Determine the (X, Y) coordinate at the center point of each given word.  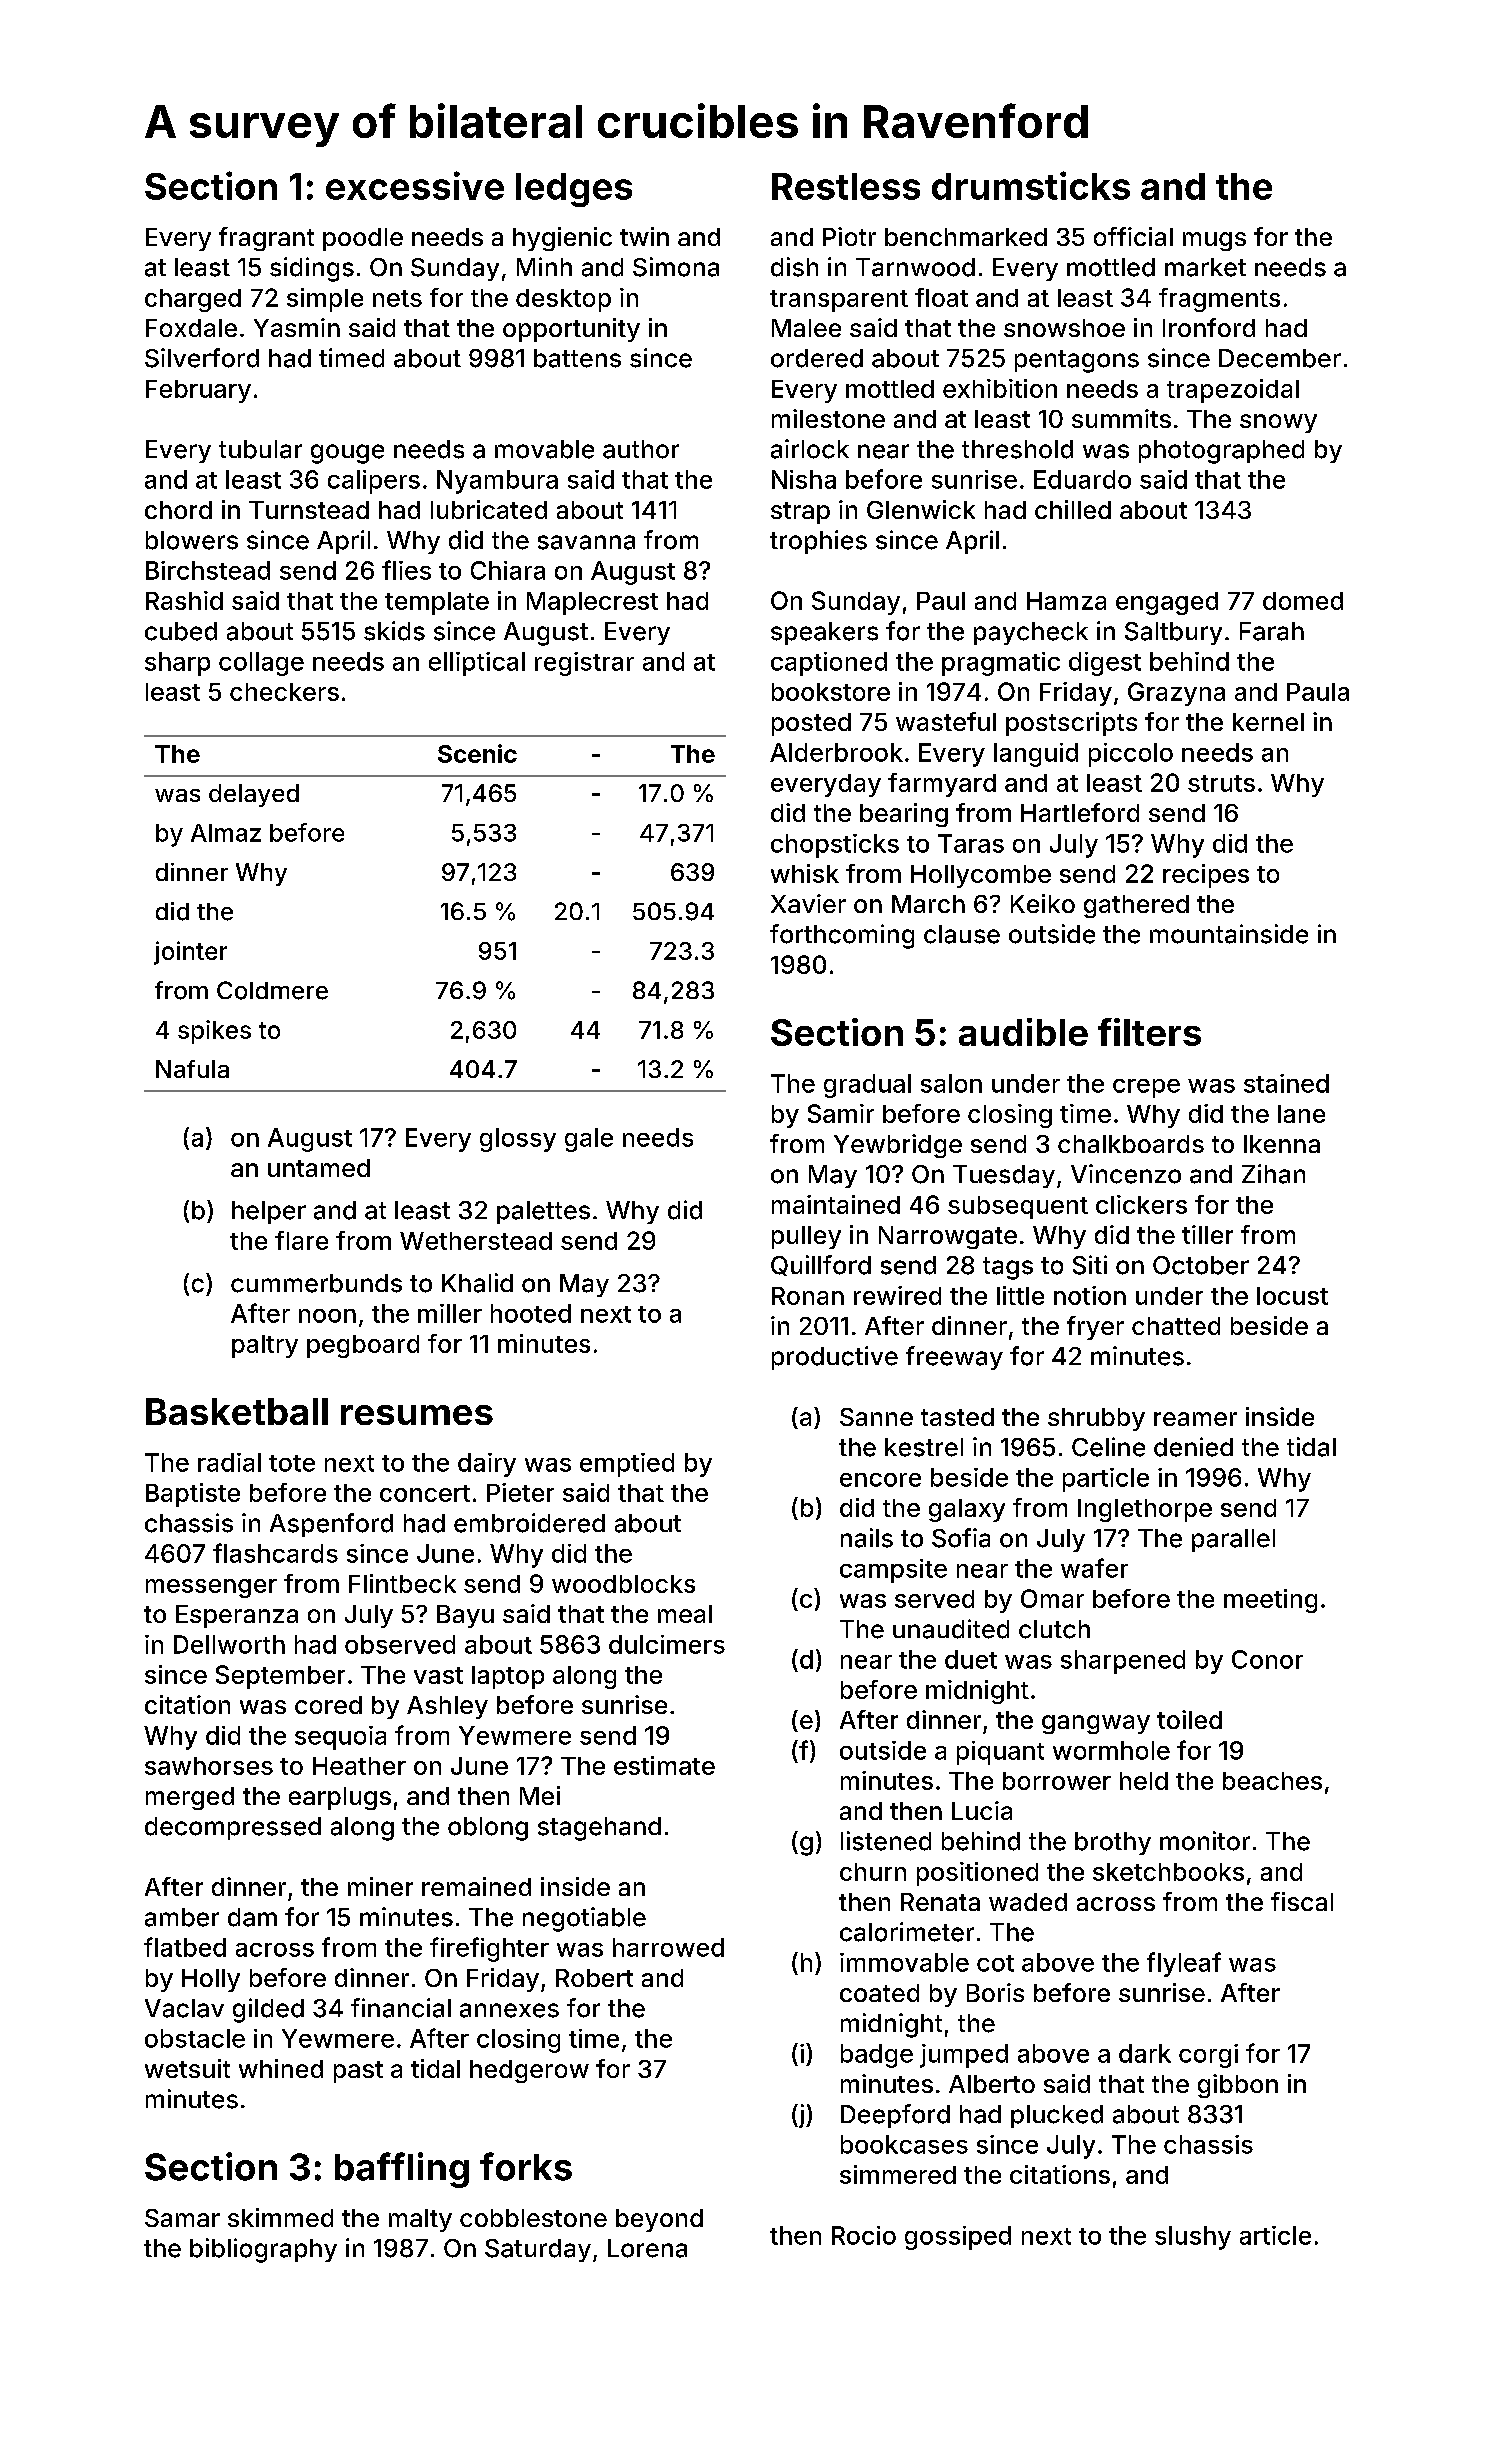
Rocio (864, 2235)
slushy (1193, 2238)
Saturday (538, 2250)
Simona (676, 267)
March (928, 904)
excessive (415, 185)
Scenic (477, 753)
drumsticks (1031, 185)
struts (1221, 783)
